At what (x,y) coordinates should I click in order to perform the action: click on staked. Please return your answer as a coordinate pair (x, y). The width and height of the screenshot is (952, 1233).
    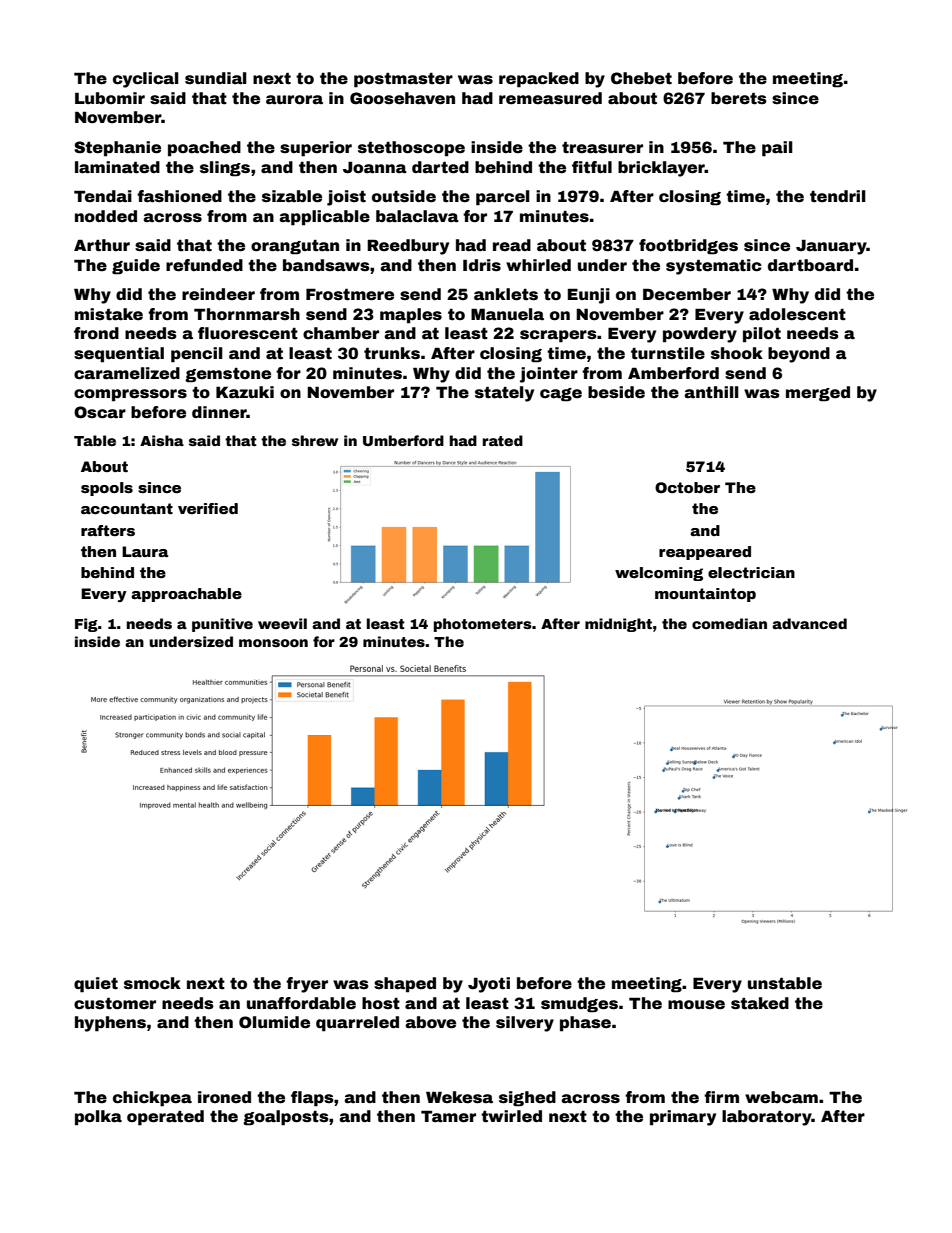
    Looking at the image, I should click on (760, 1003).
